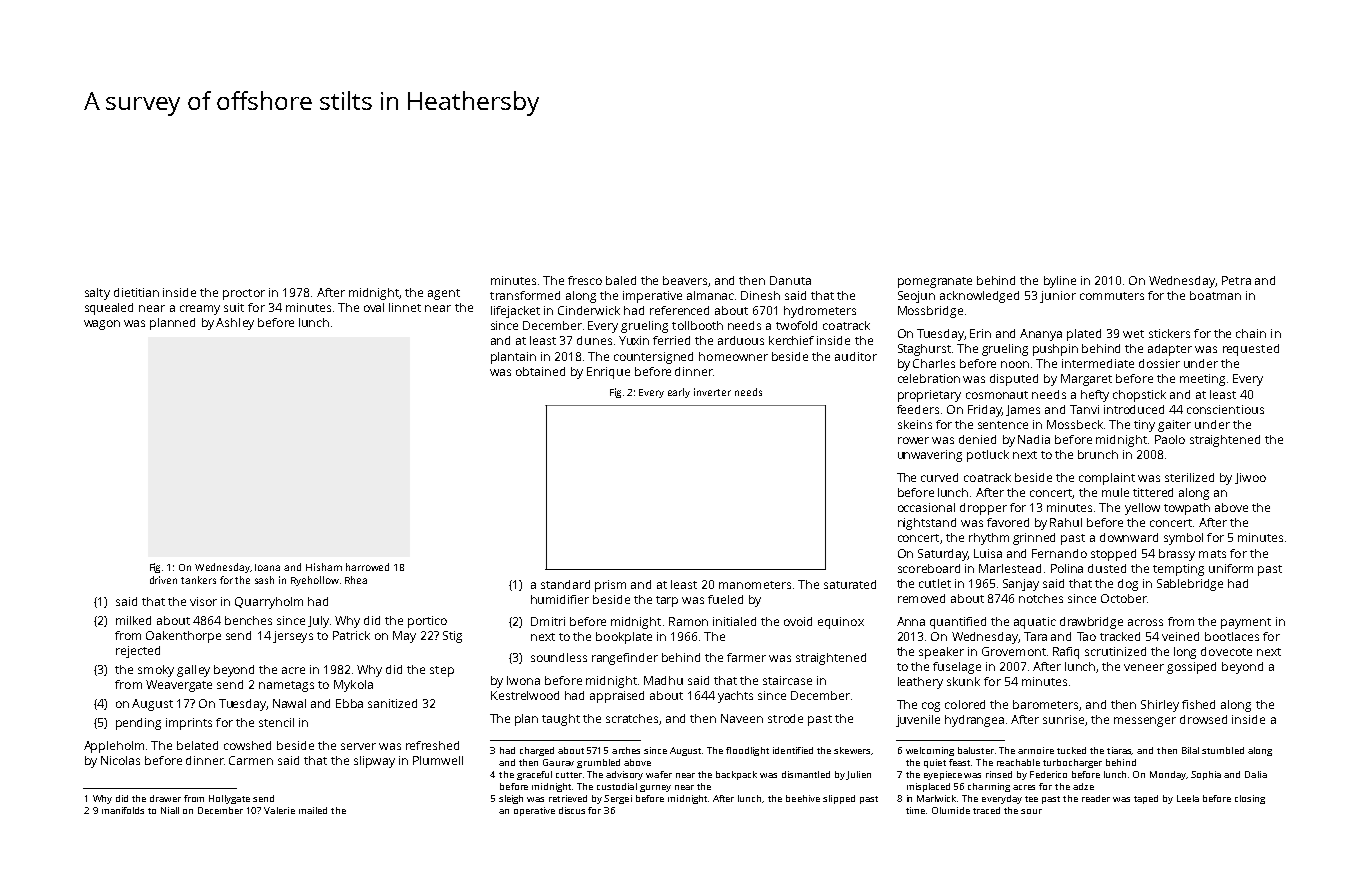  Describe the element at coordinates (624, 638) in the page. I see `bookplate` at that location.
